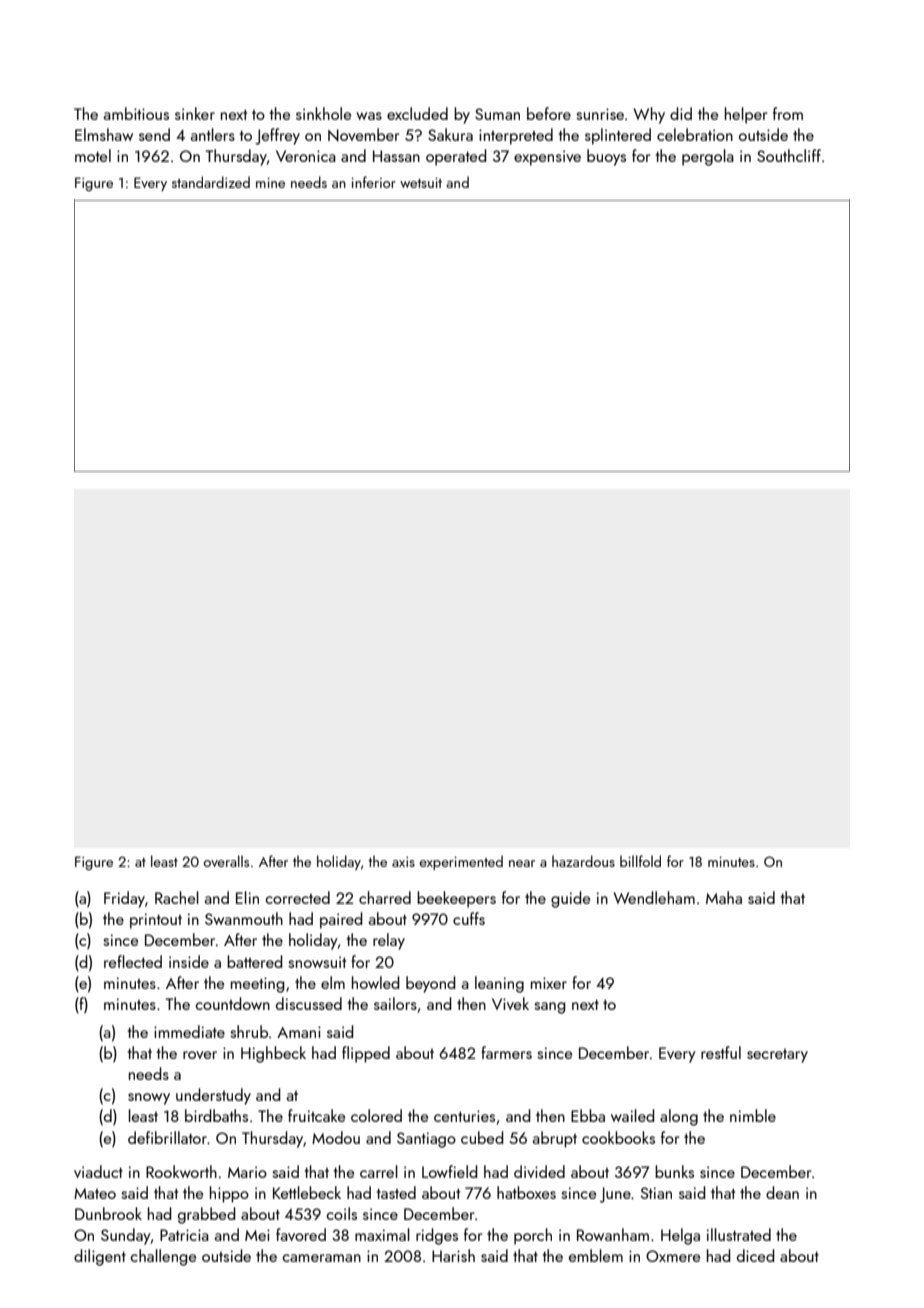 This screenshot has height=1308, width=924. What do you see at coordinates (213, 1096) in the screenshot?
I see `understudy` at bounding box center [213, 1096].
